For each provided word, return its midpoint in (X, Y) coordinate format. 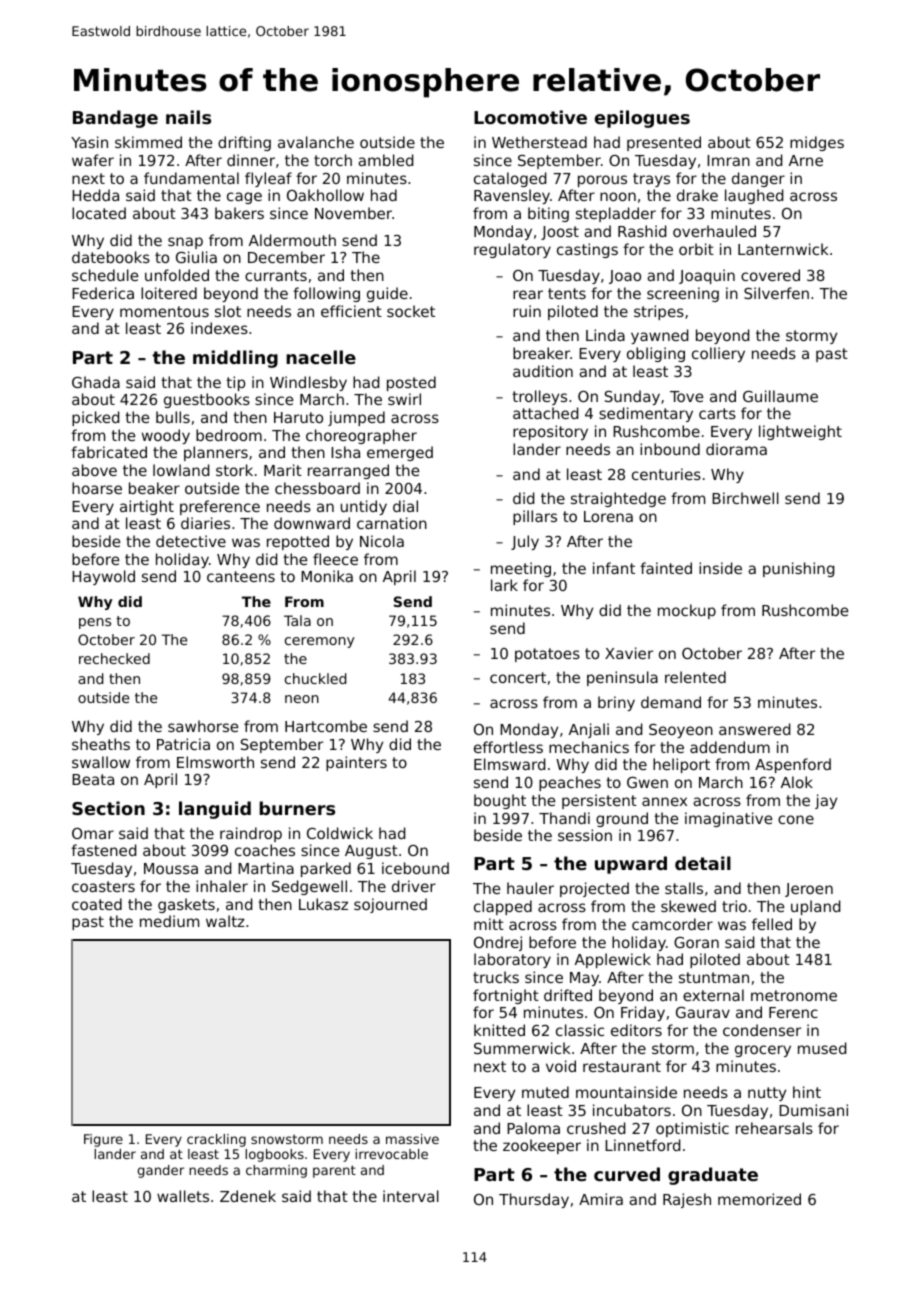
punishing (798, 569)
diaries (205, 523)
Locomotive (530, 117)
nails (188, 117)
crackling (216, 1140)
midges (817, 143)
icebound (415, 868)
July (525, 542)
